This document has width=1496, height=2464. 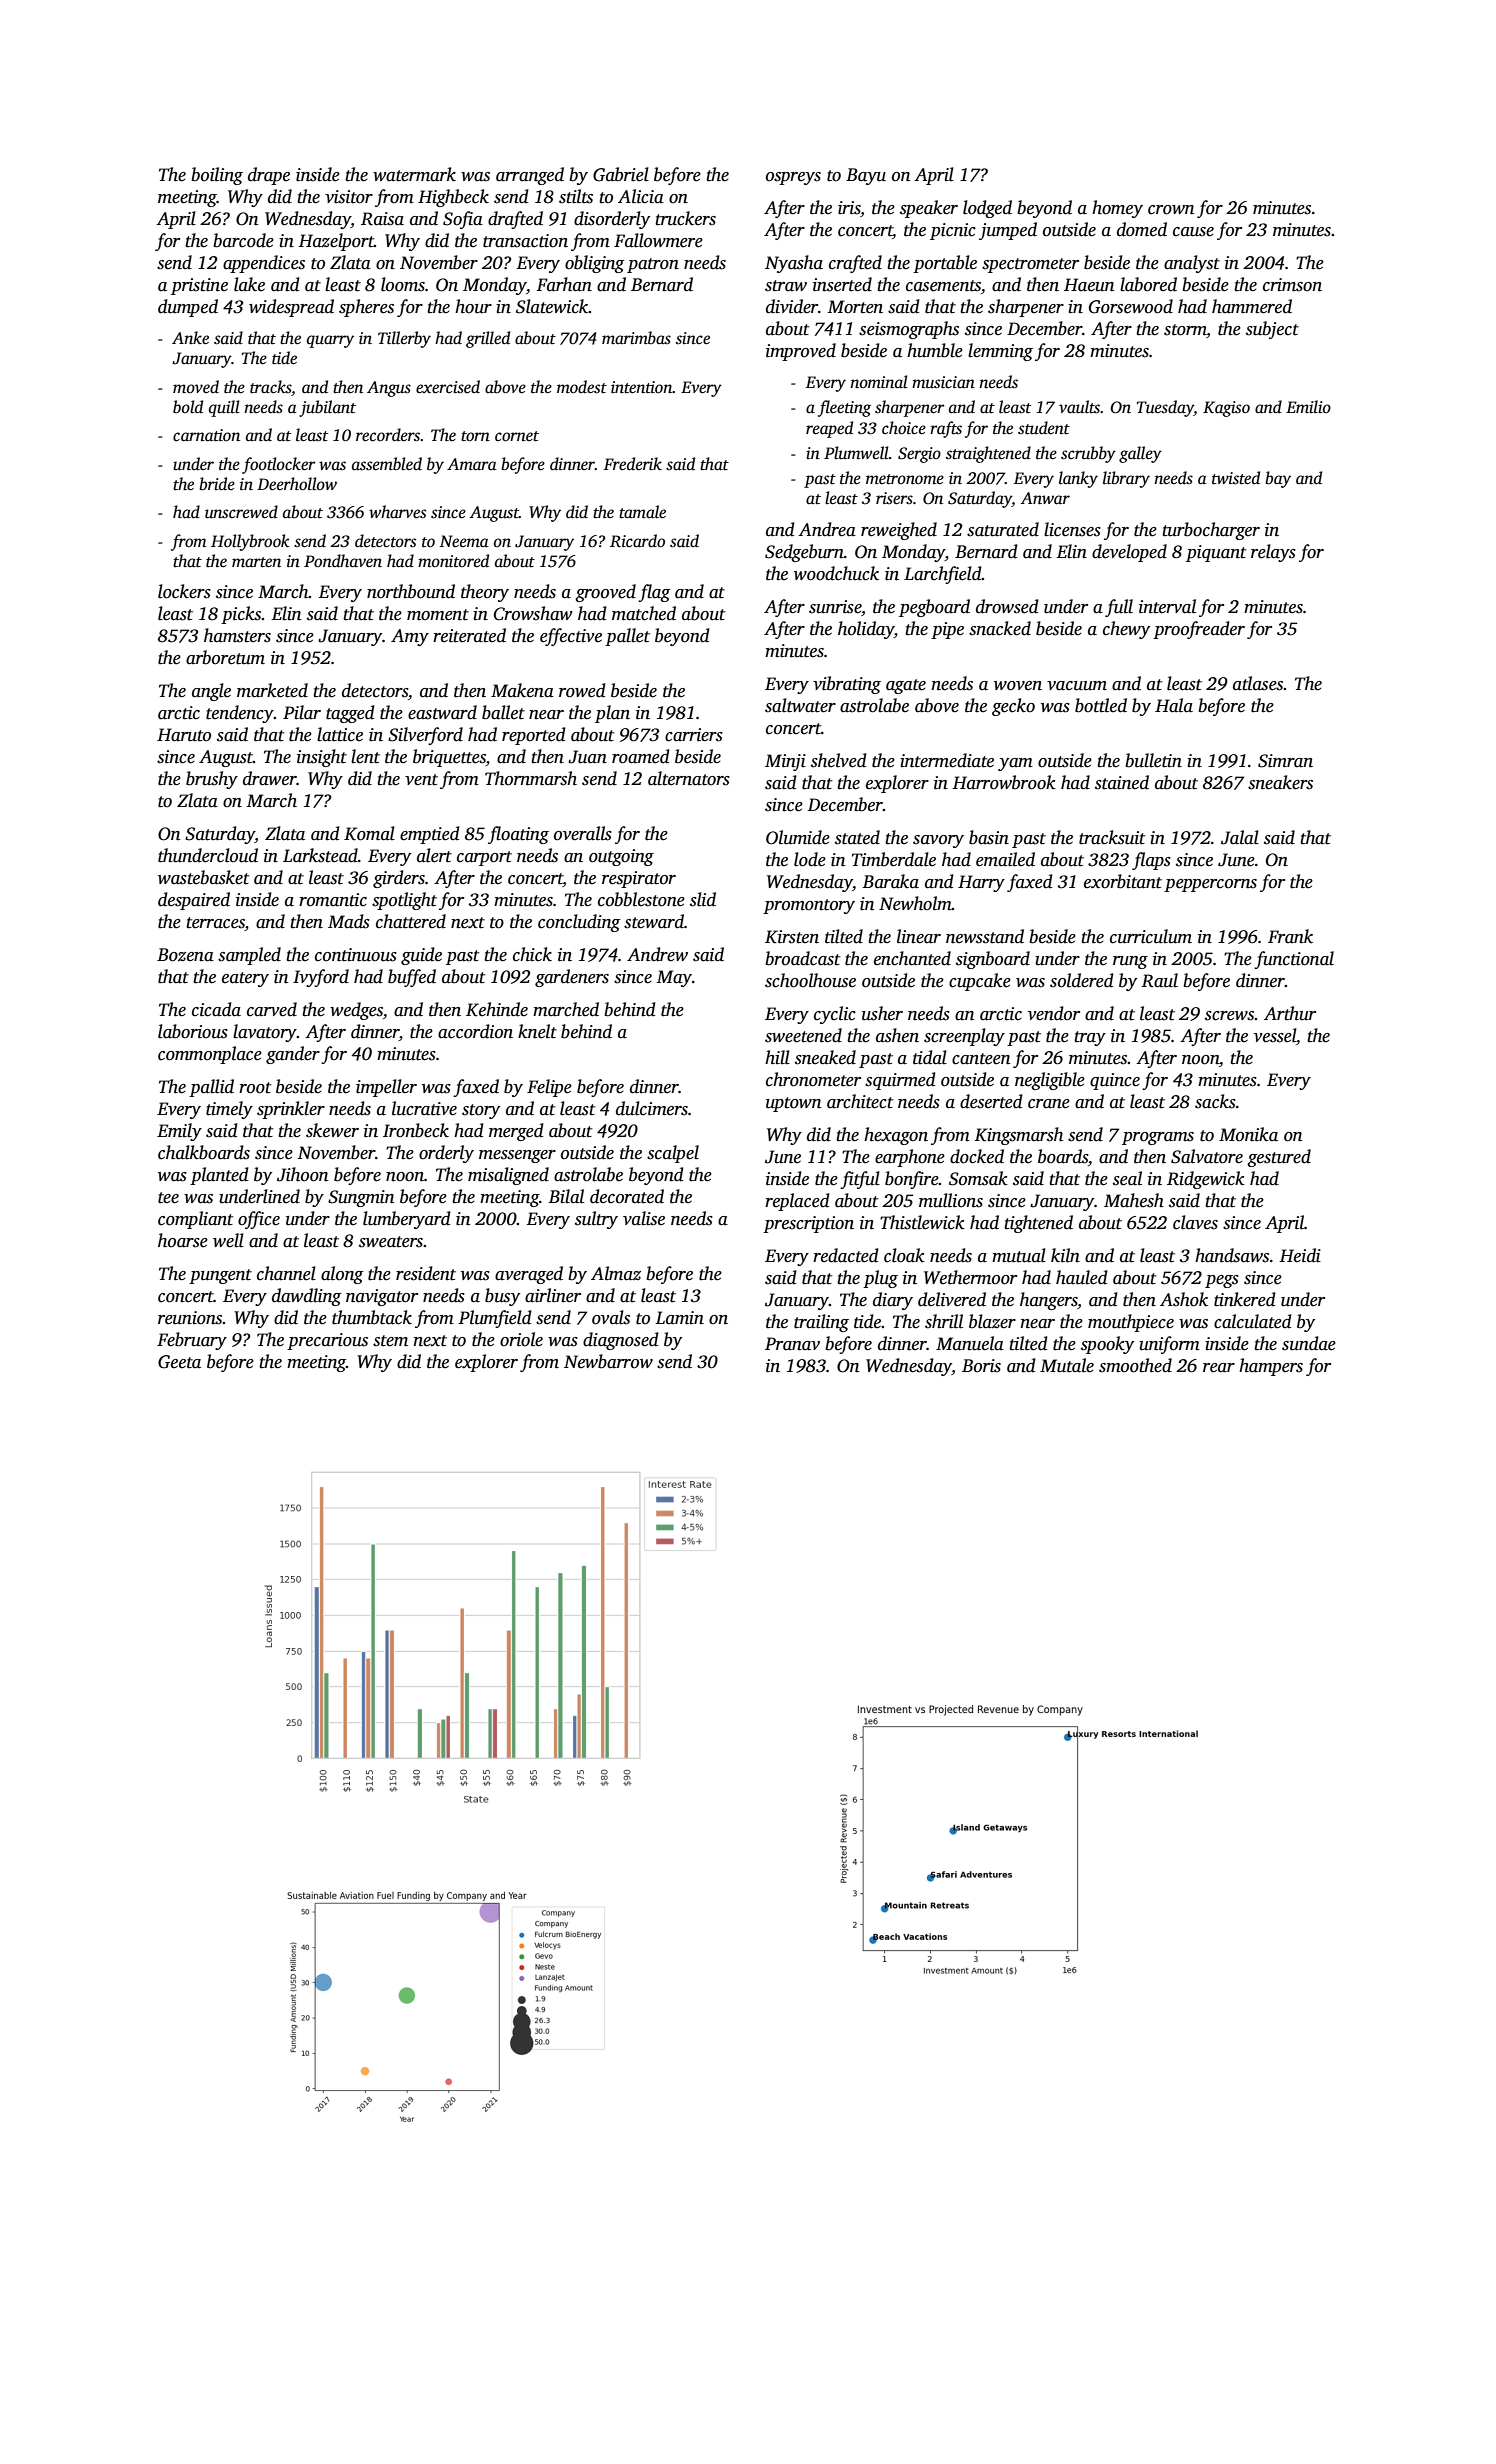 What do you see at coordinates (414, 174) in the document?
I see `watermark` at bounding box center [414, 174].
